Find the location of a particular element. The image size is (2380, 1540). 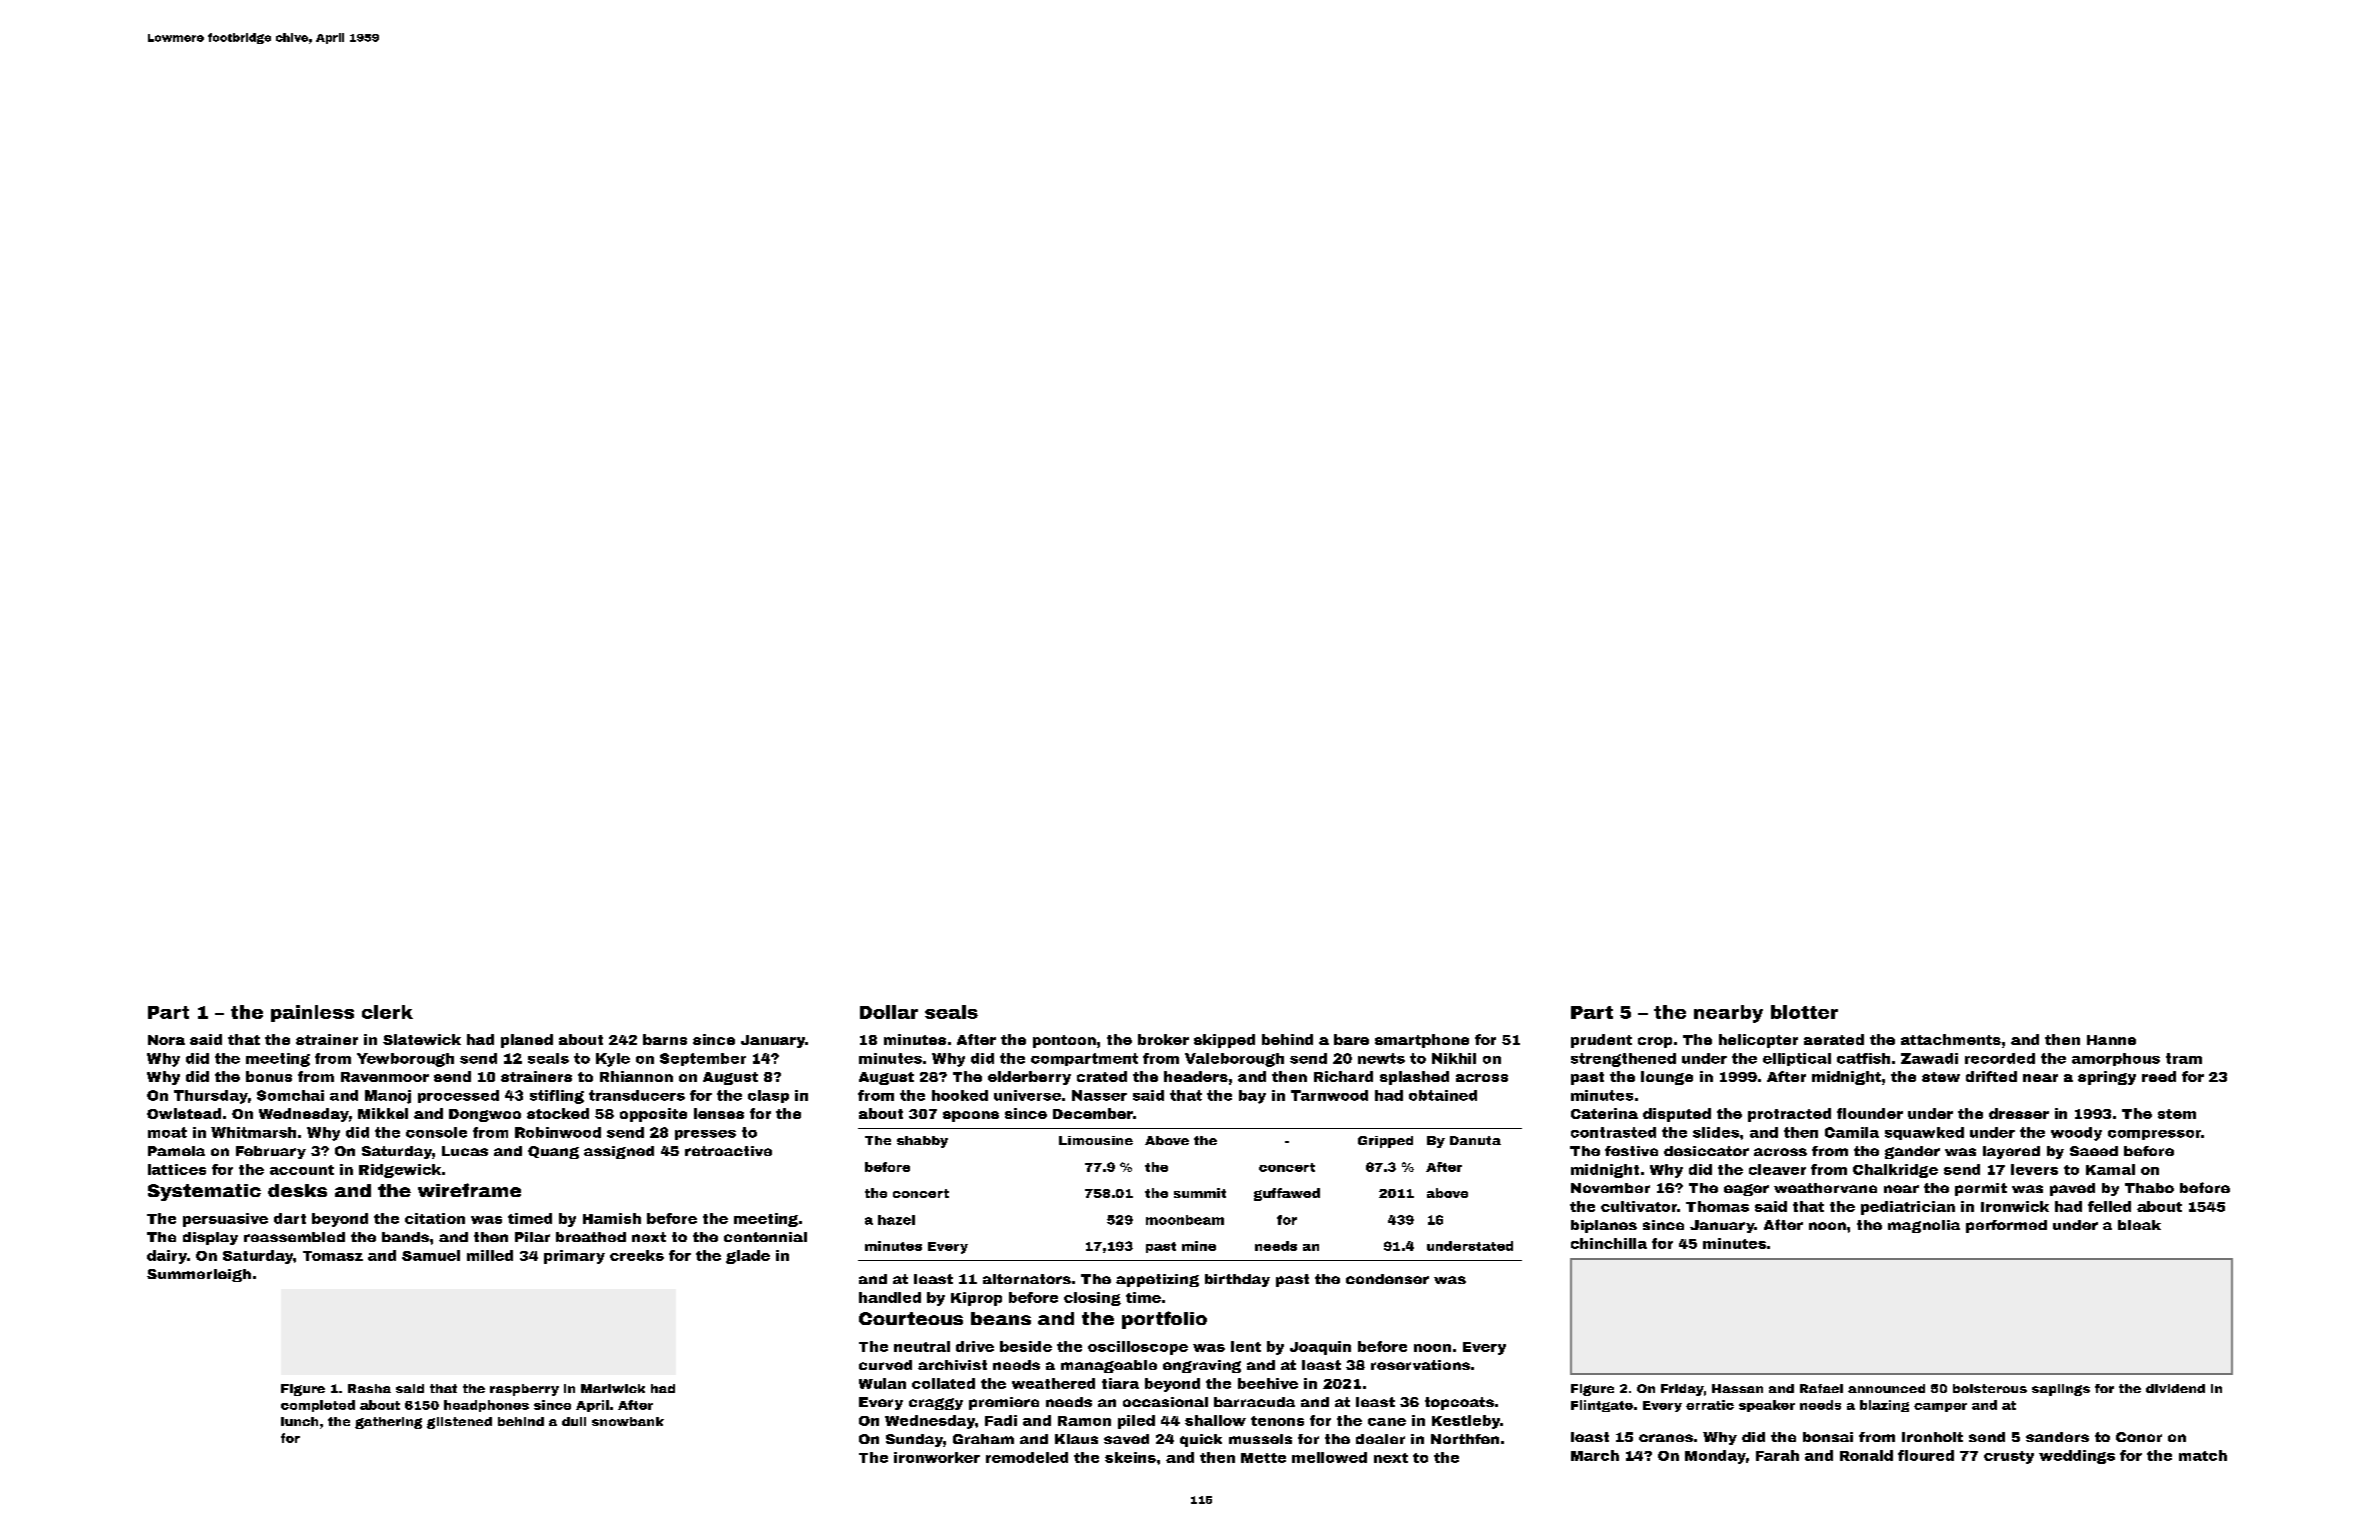

blotter is located at coordinates (1804, 1012).
